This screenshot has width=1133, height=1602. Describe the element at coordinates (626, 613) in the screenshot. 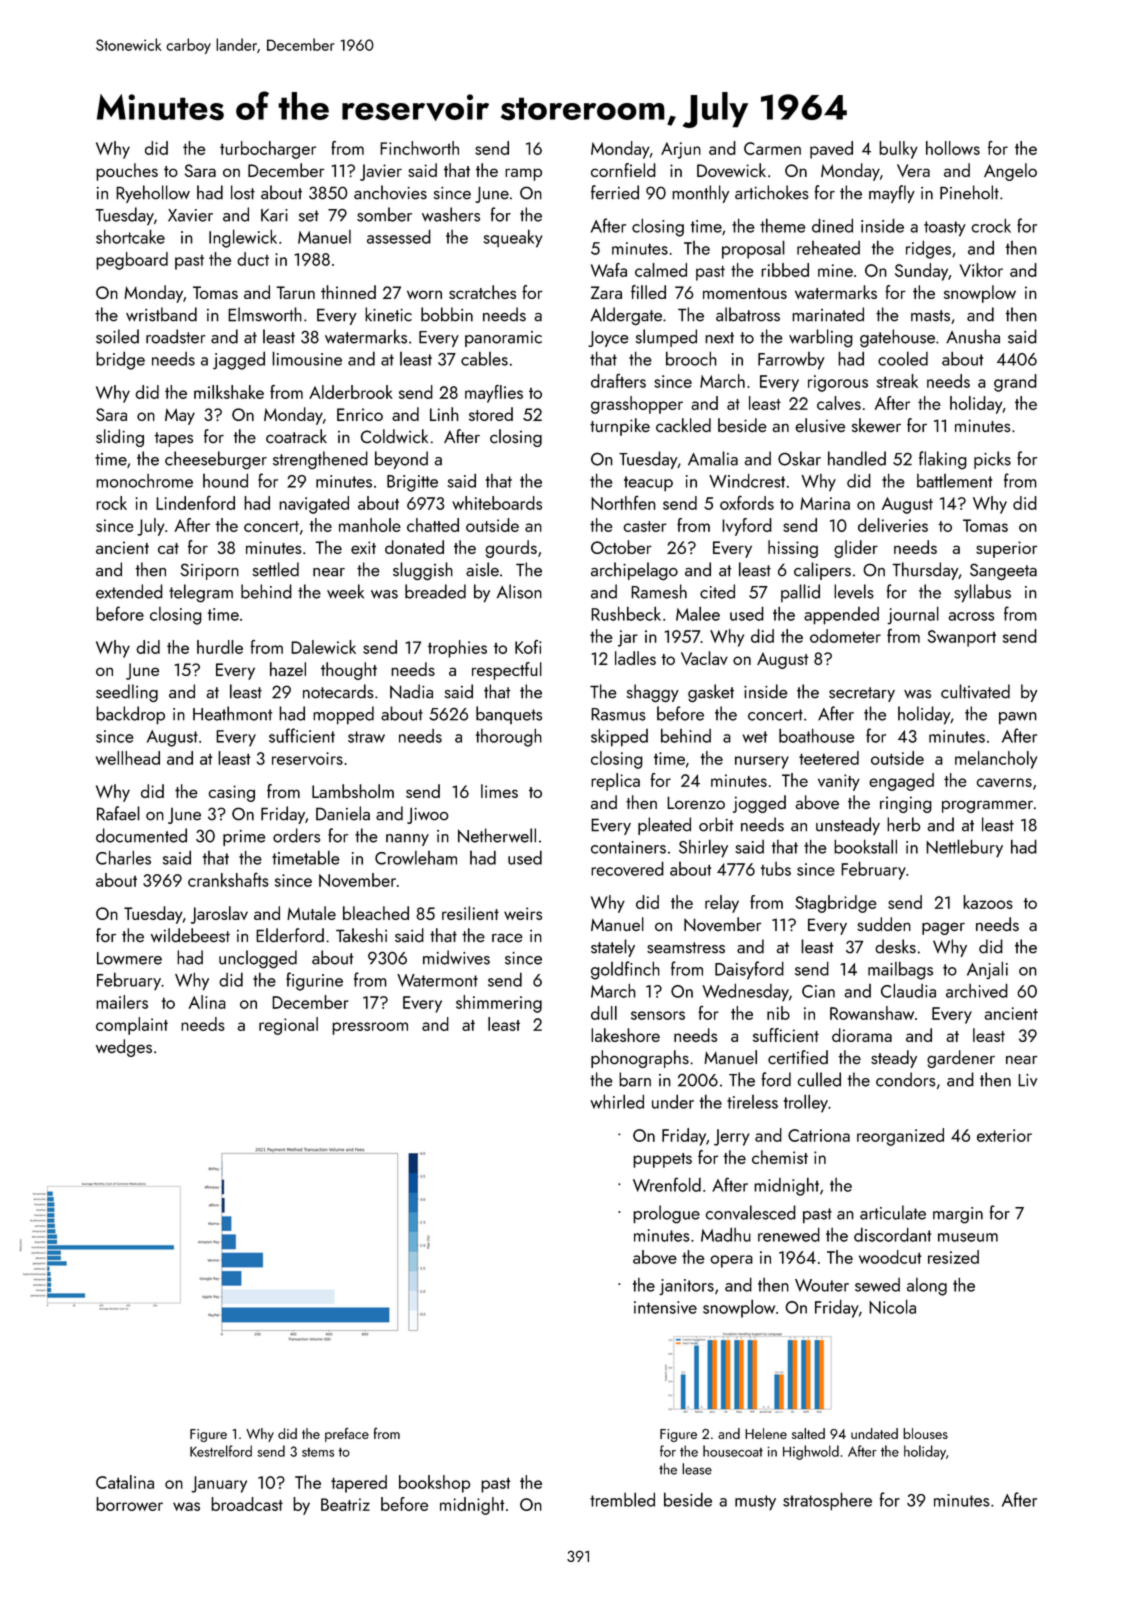

I see `Rushbeck` at that location.
